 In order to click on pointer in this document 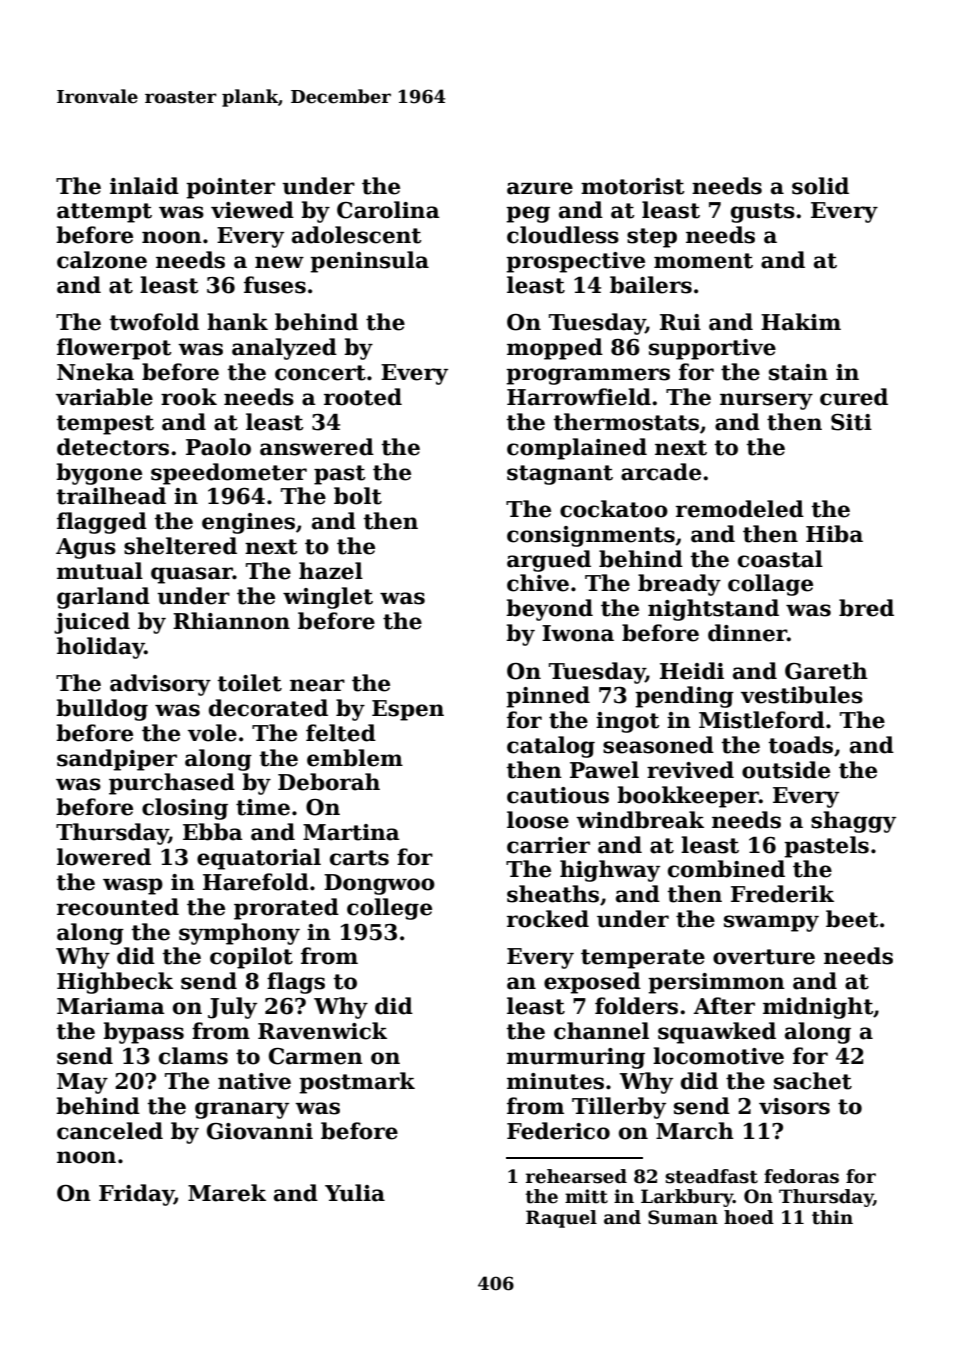, I will do `click(230, 188)`.
